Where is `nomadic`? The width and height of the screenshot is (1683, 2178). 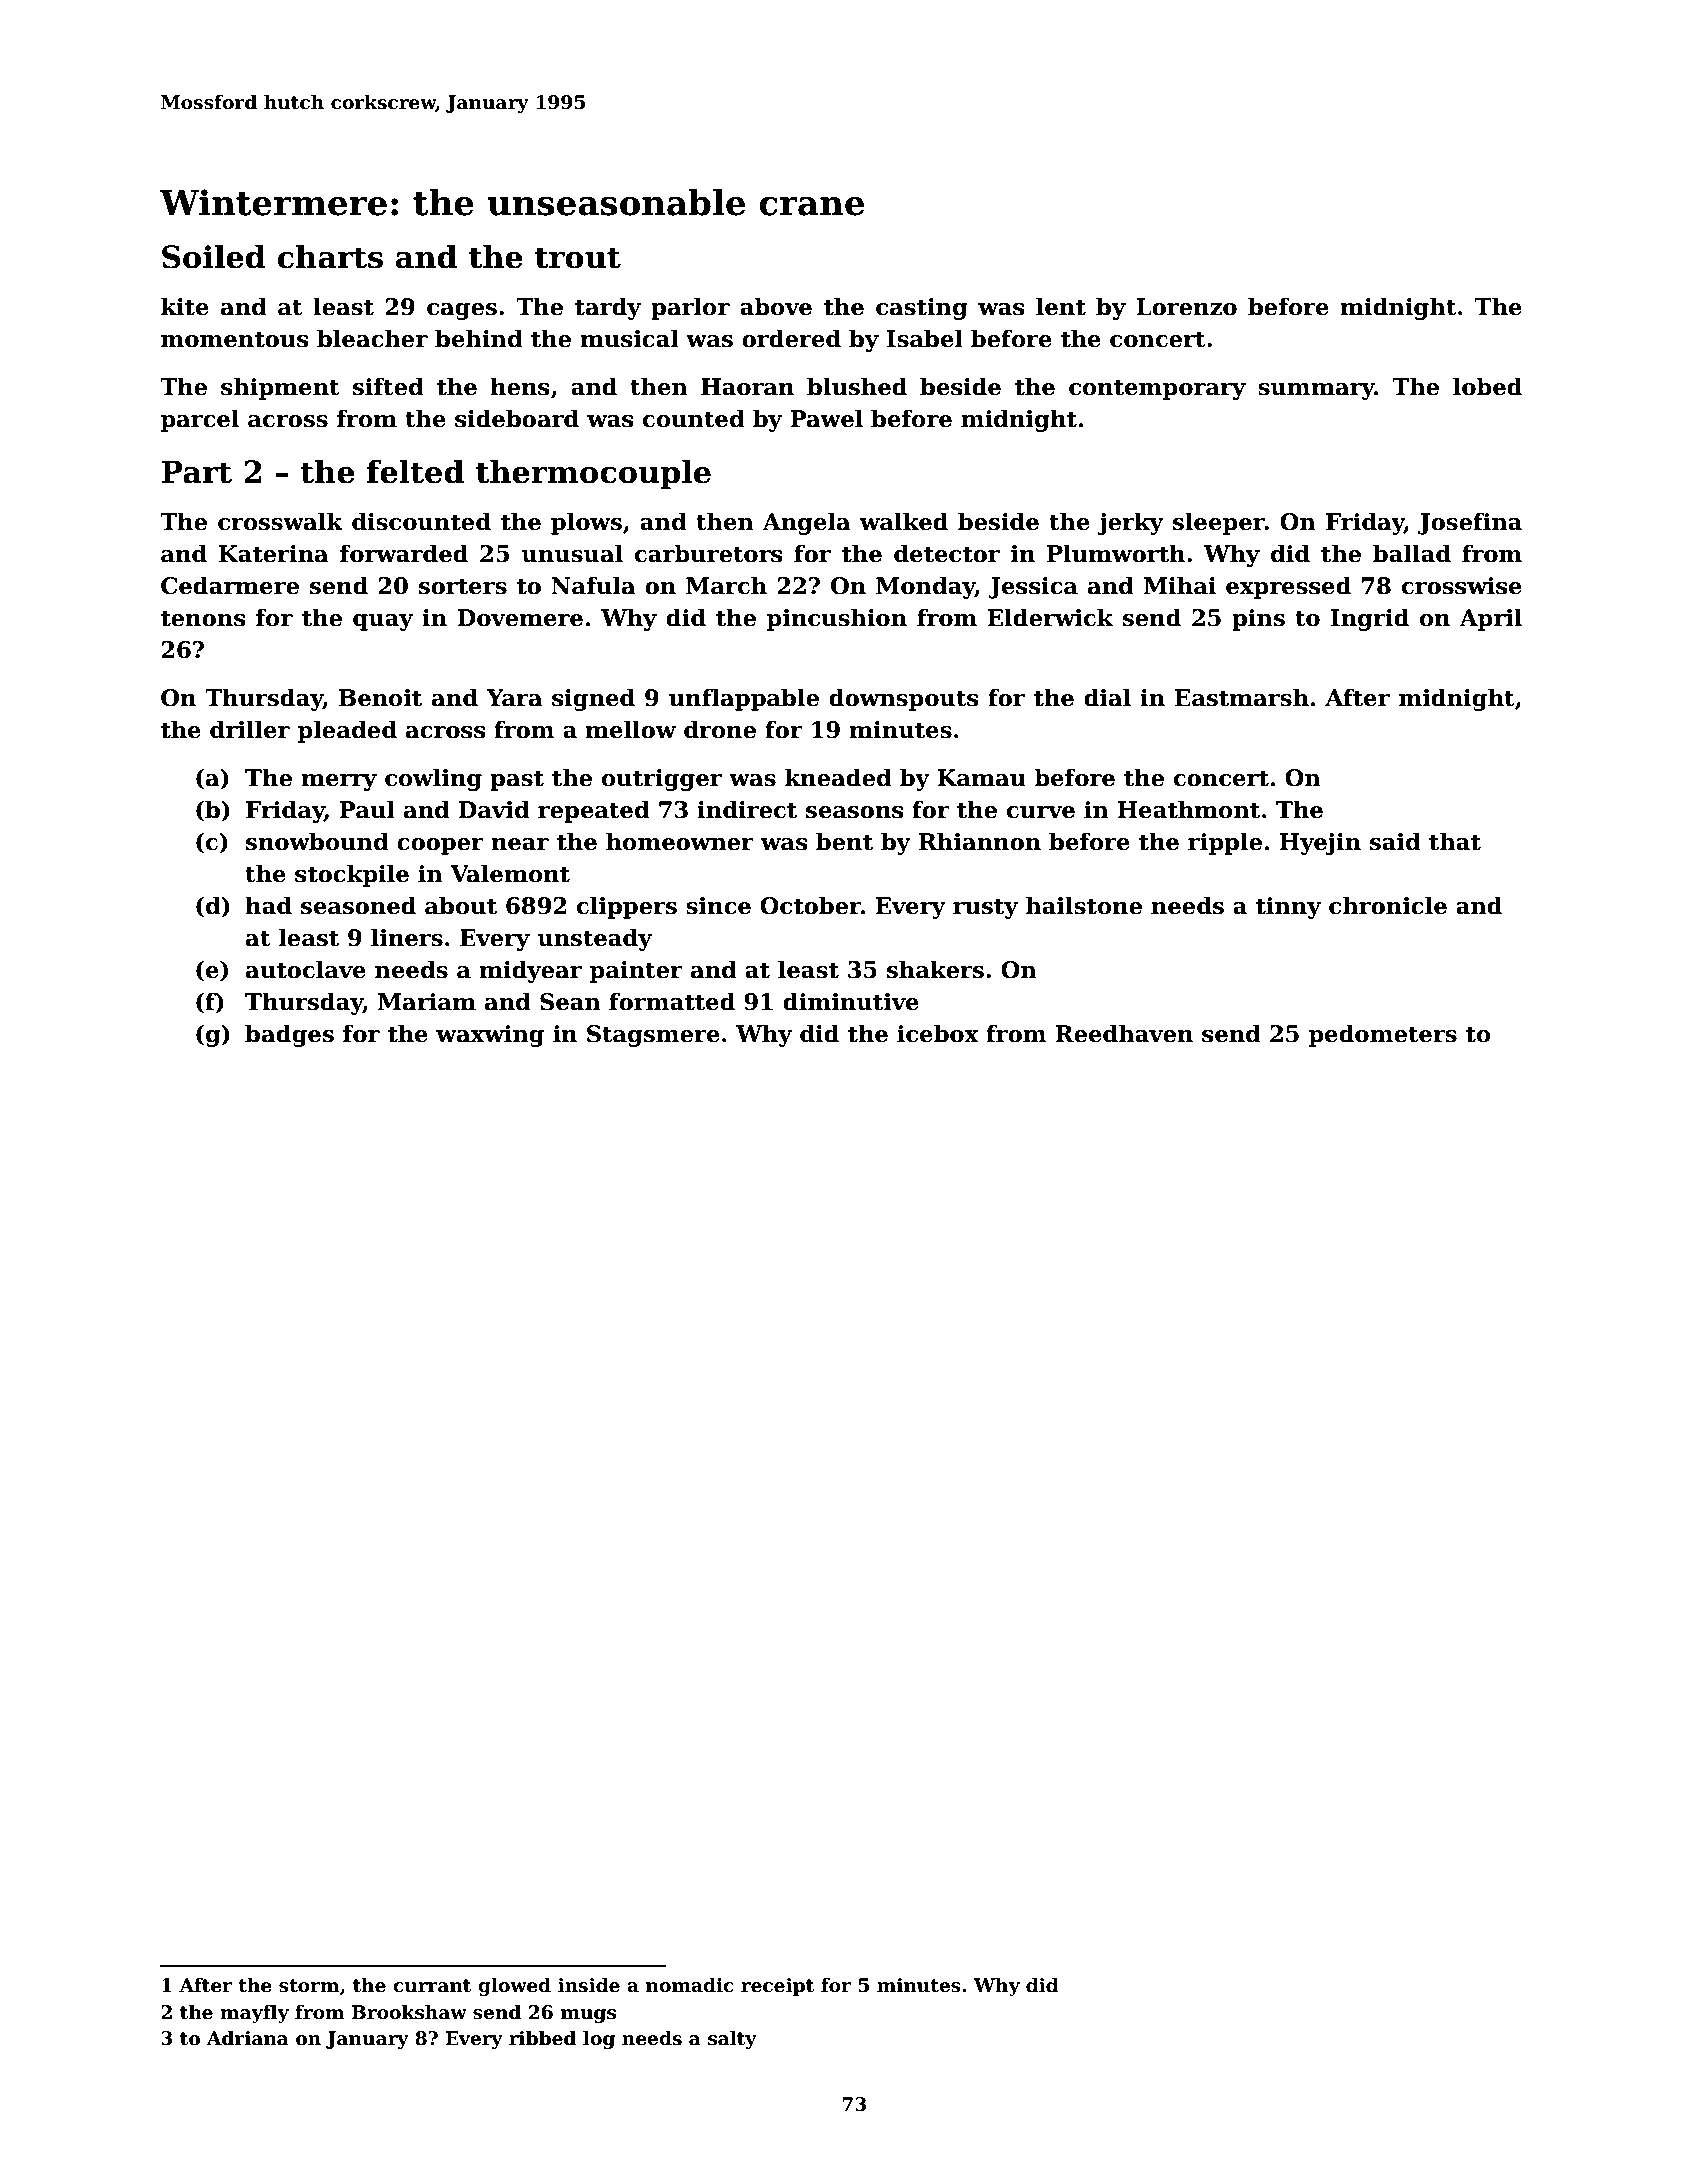 nomadic is located at coordinates (690, 1985).
